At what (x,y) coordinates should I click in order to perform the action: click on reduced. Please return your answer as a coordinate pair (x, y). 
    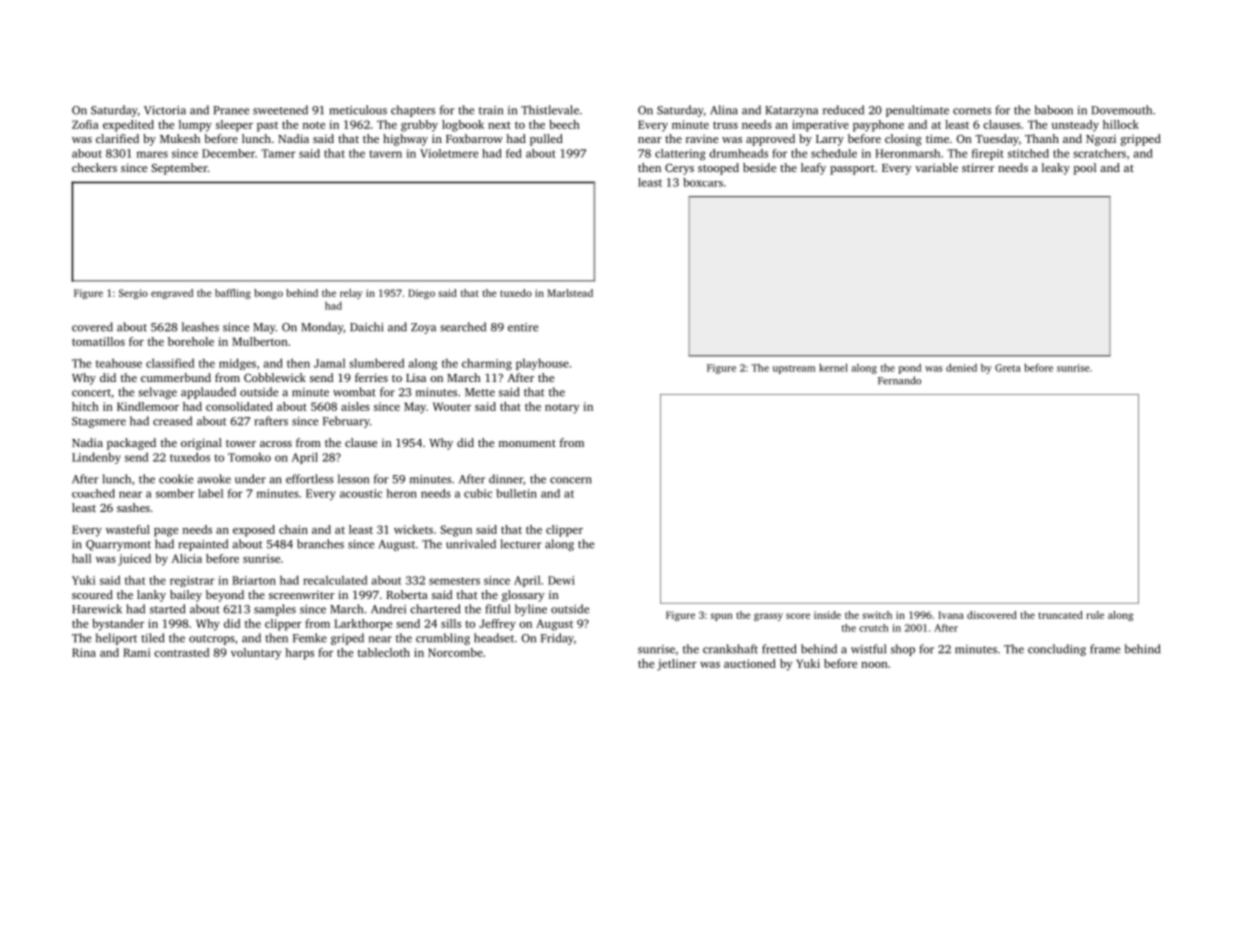
    Looking at the image, I should click on (843, 110).
